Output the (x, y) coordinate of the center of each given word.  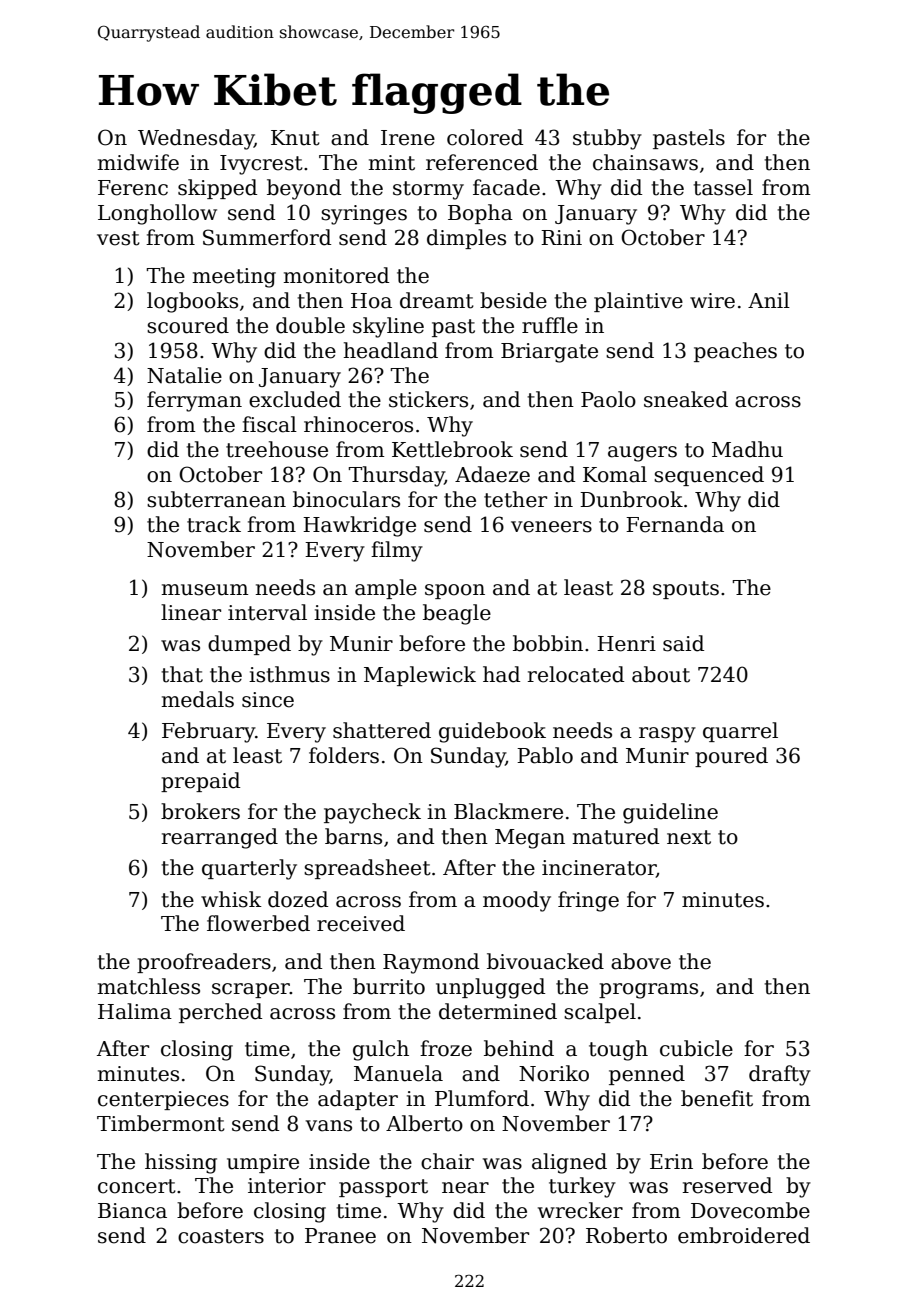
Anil (769, 300)
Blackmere (508, 811)
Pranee (340, 1236)
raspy (667, 735)
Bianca (132, 1211)
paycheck (372, 813)
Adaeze (492, 474)
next (689, 837)
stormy (428, 190)
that (182, 674)
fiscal (269, 424)
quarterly (249, 869)
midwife (138, 162)
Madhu (747, 449)
